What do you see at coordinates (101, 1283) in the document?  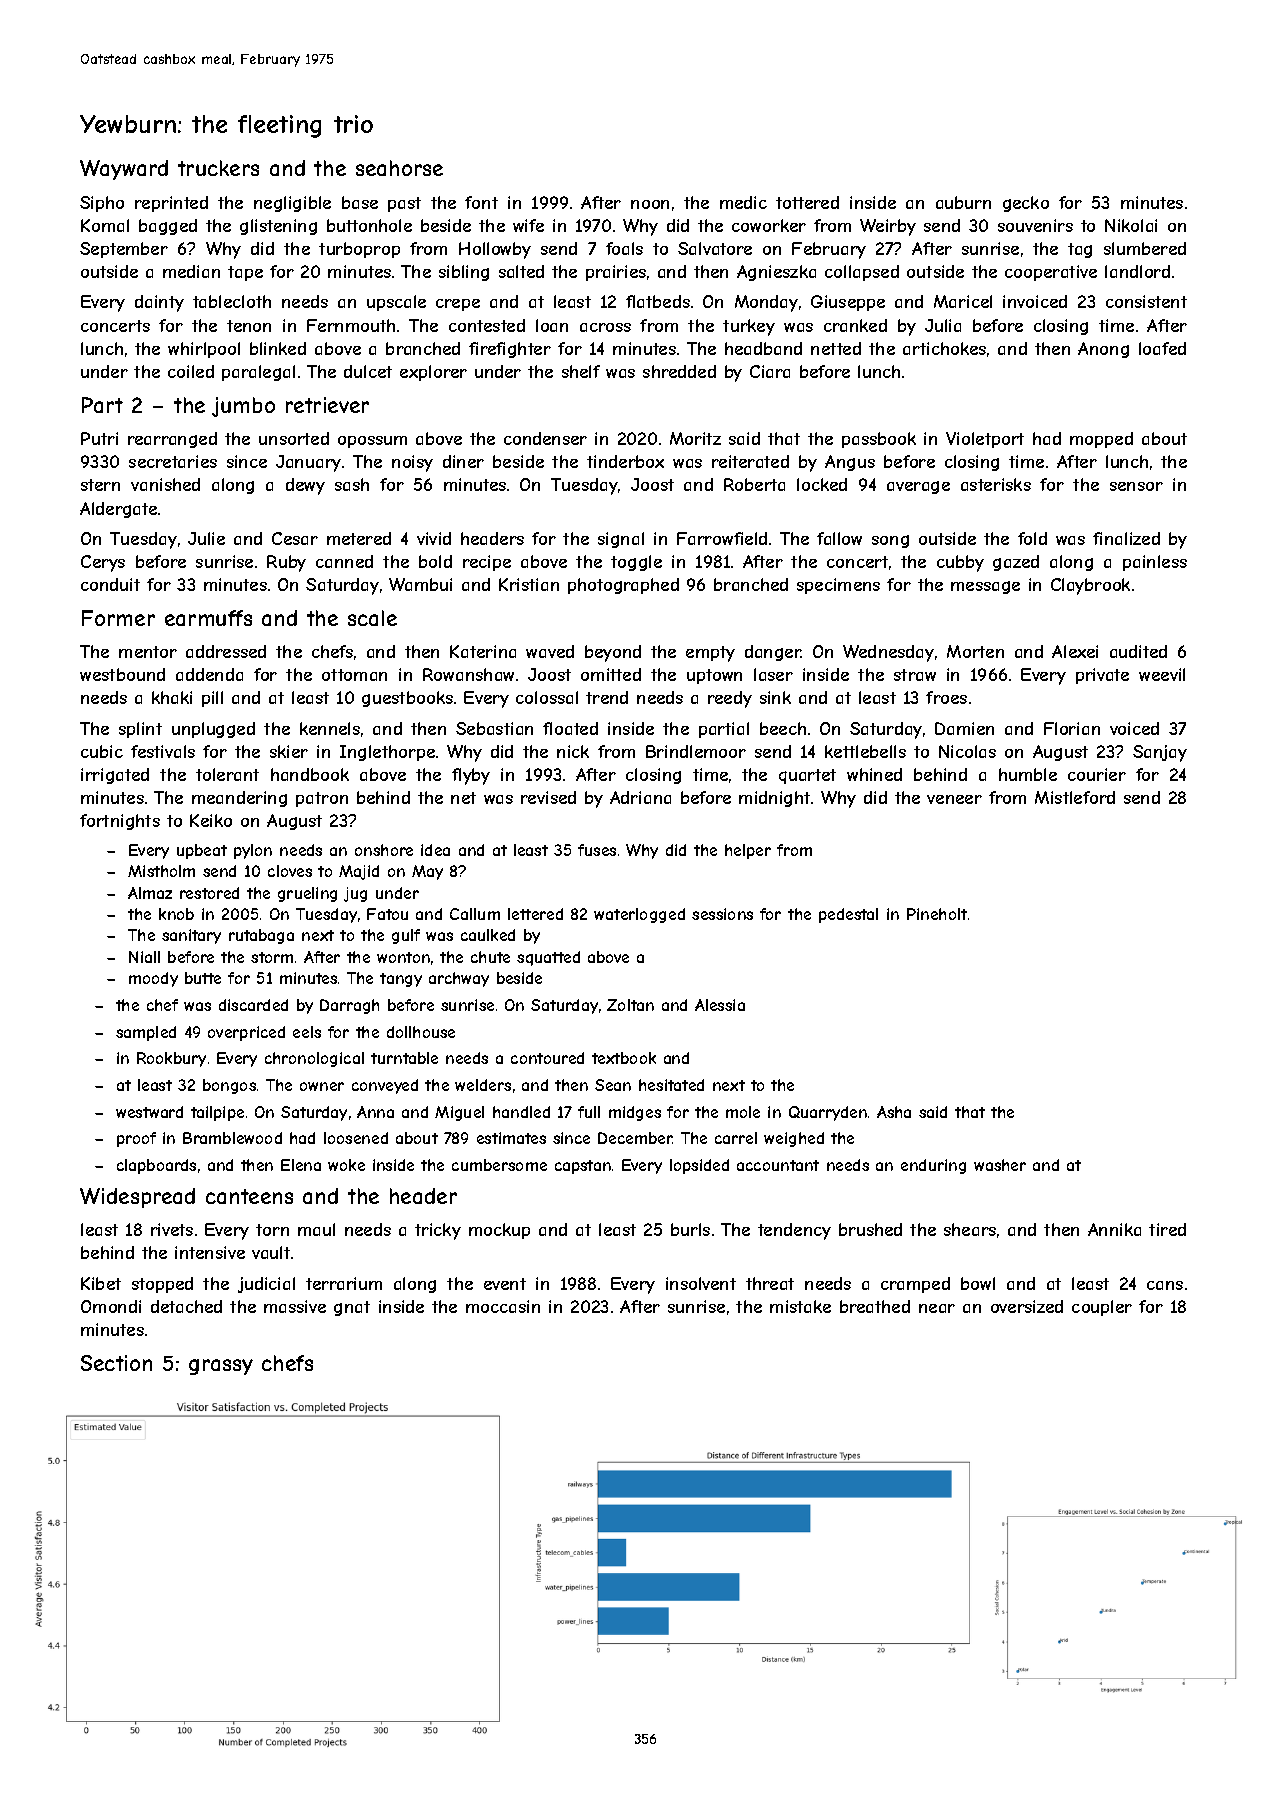 I see `Kibet` at bounding box center [101, 1283].
